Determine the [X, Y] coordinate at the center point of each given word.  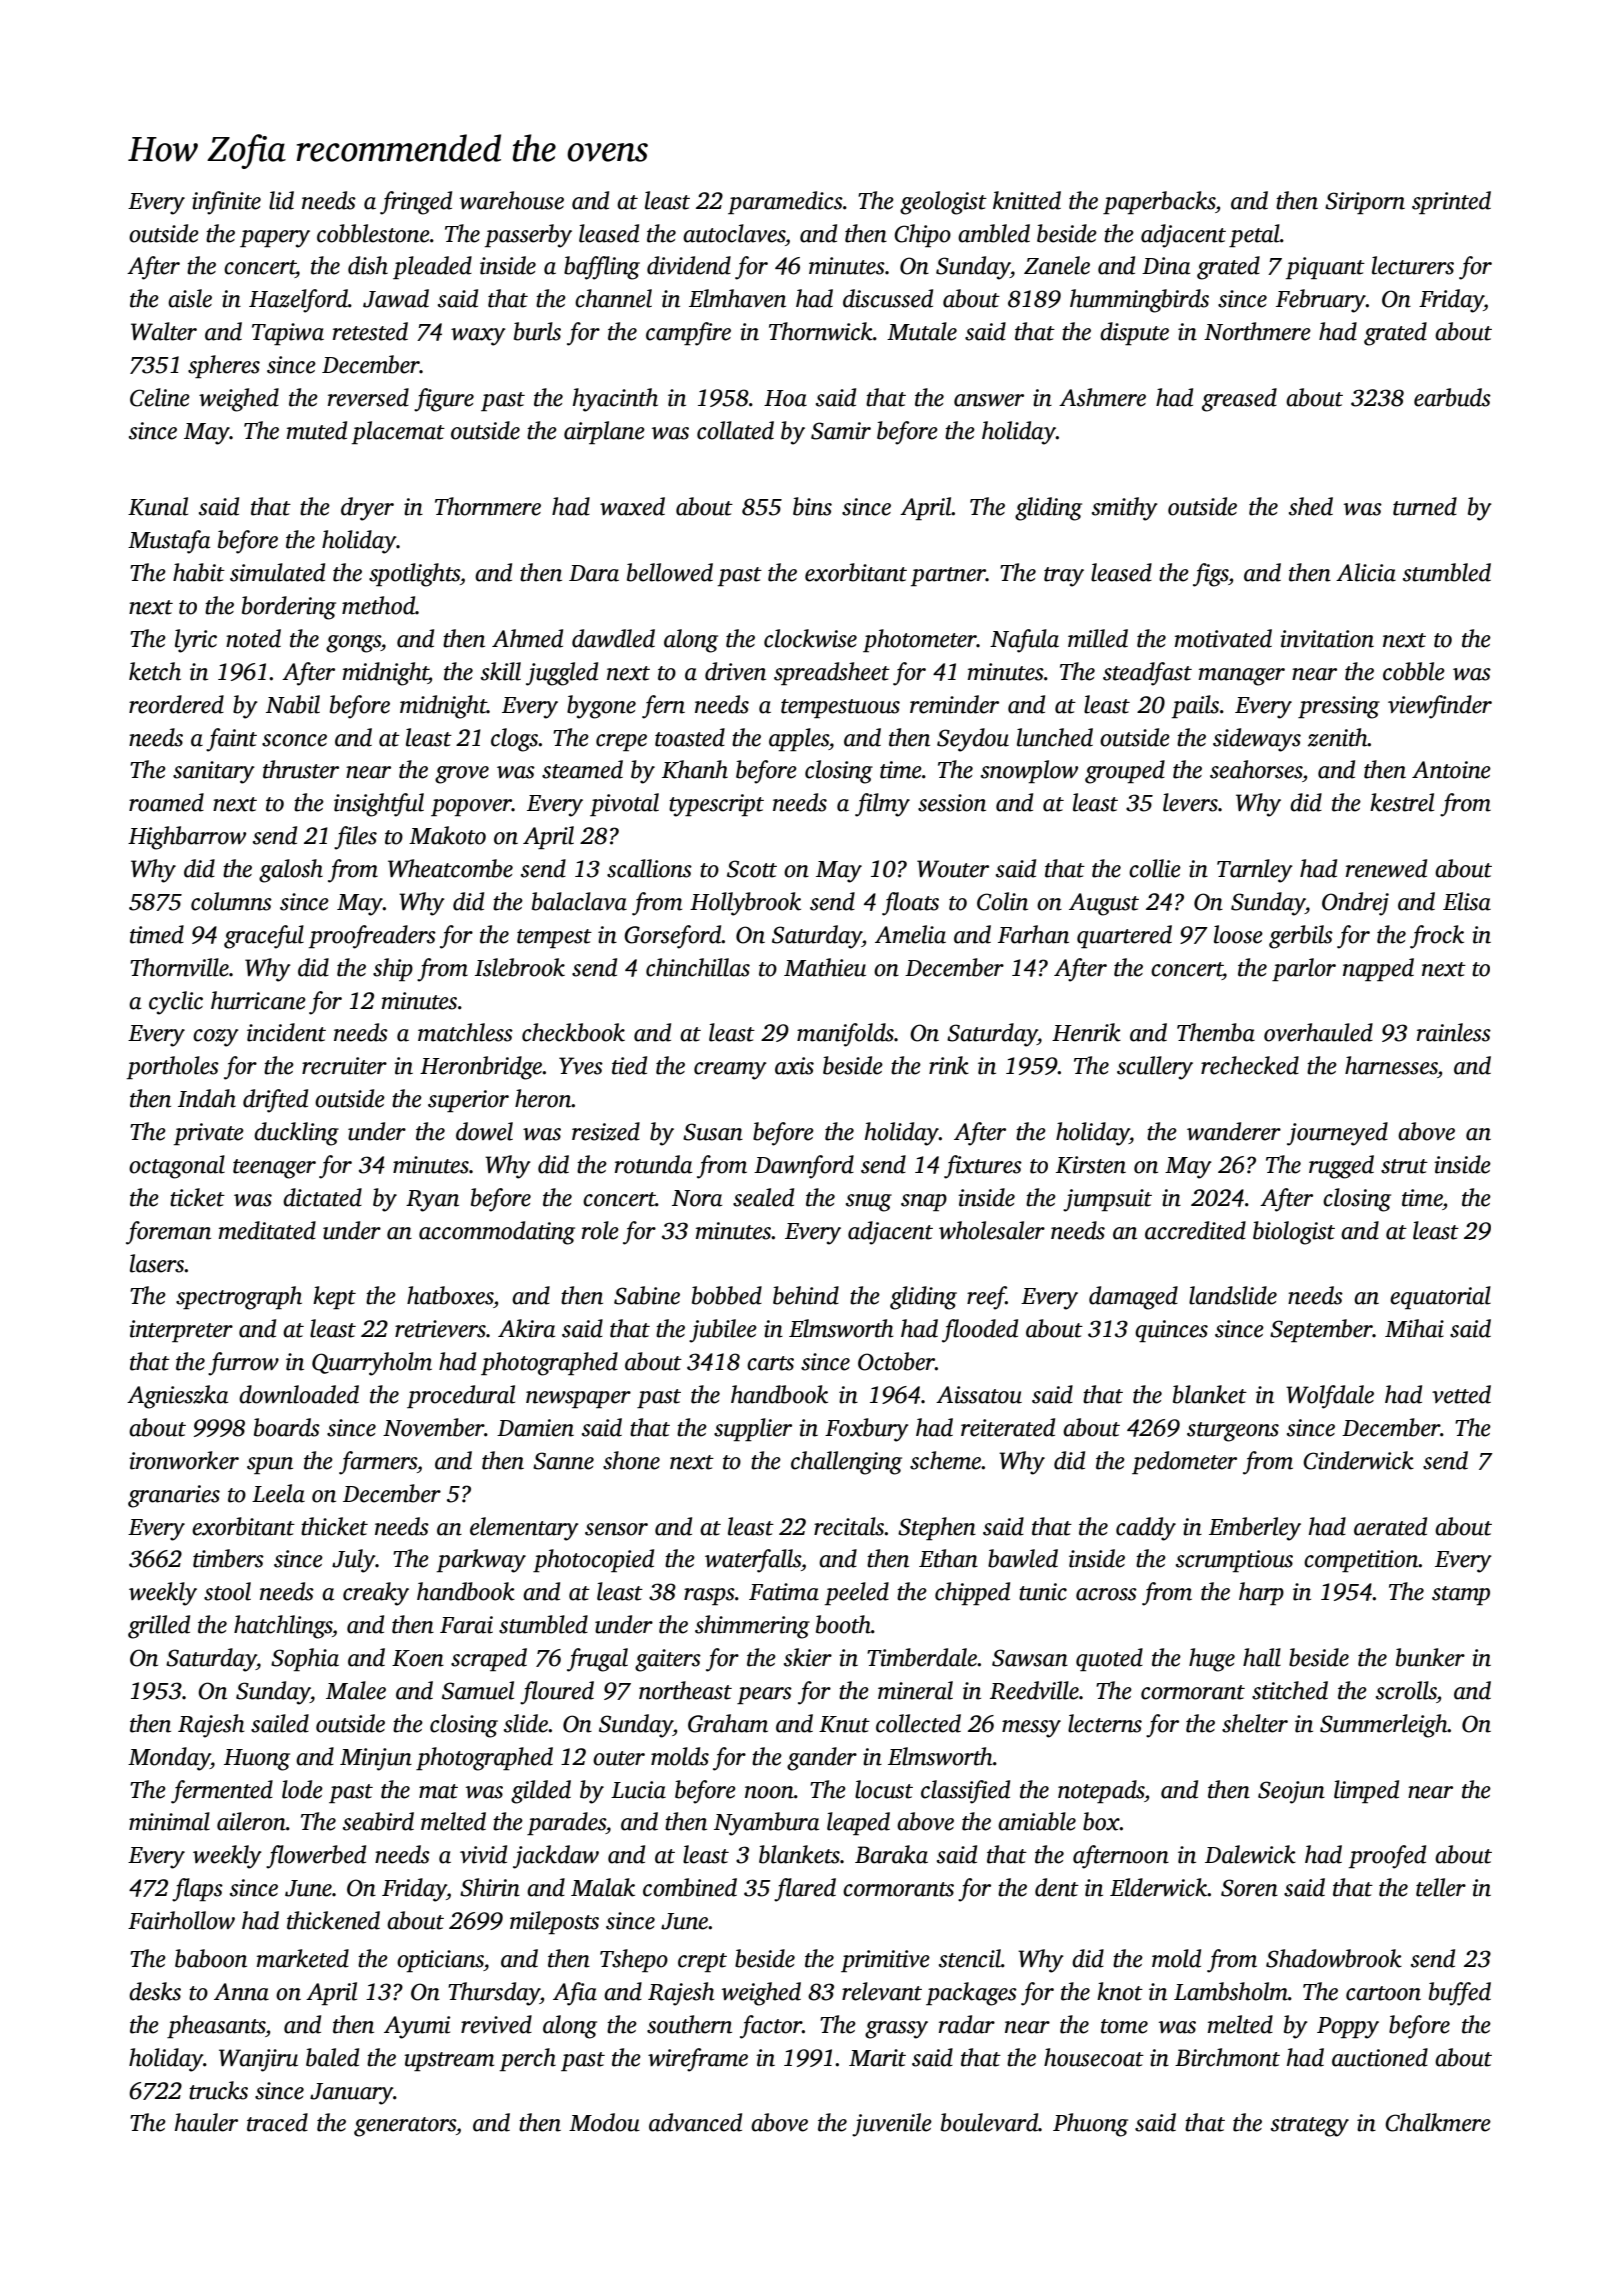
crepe [621, 742]
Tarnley [1255, 871]
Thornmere [488, 506]
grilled [159, 1627]
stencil [970, 1958]
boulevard [990, 2122]
